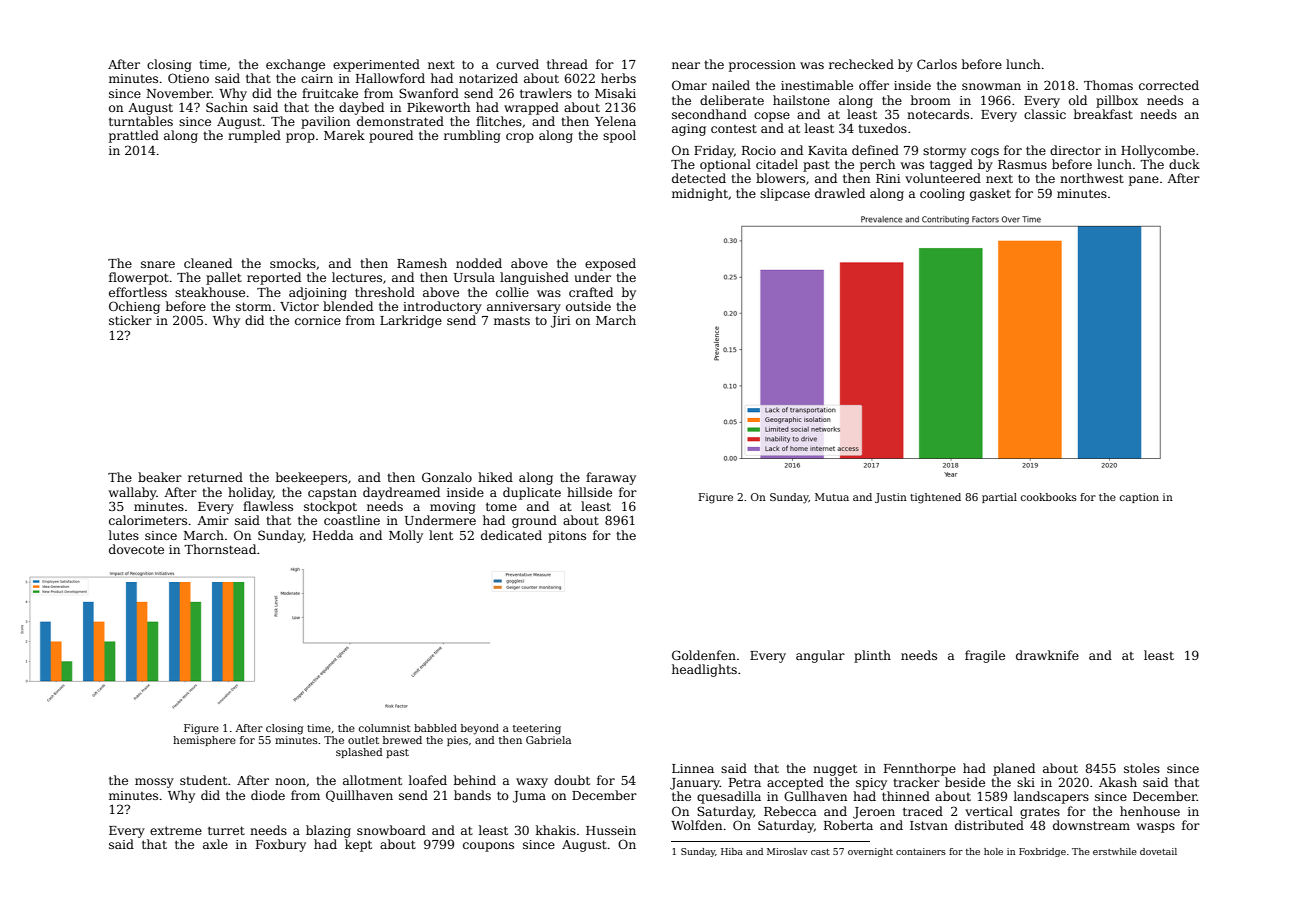 This page has height=924, width=1308. I want to click on Mutua, so click(832, 497).
